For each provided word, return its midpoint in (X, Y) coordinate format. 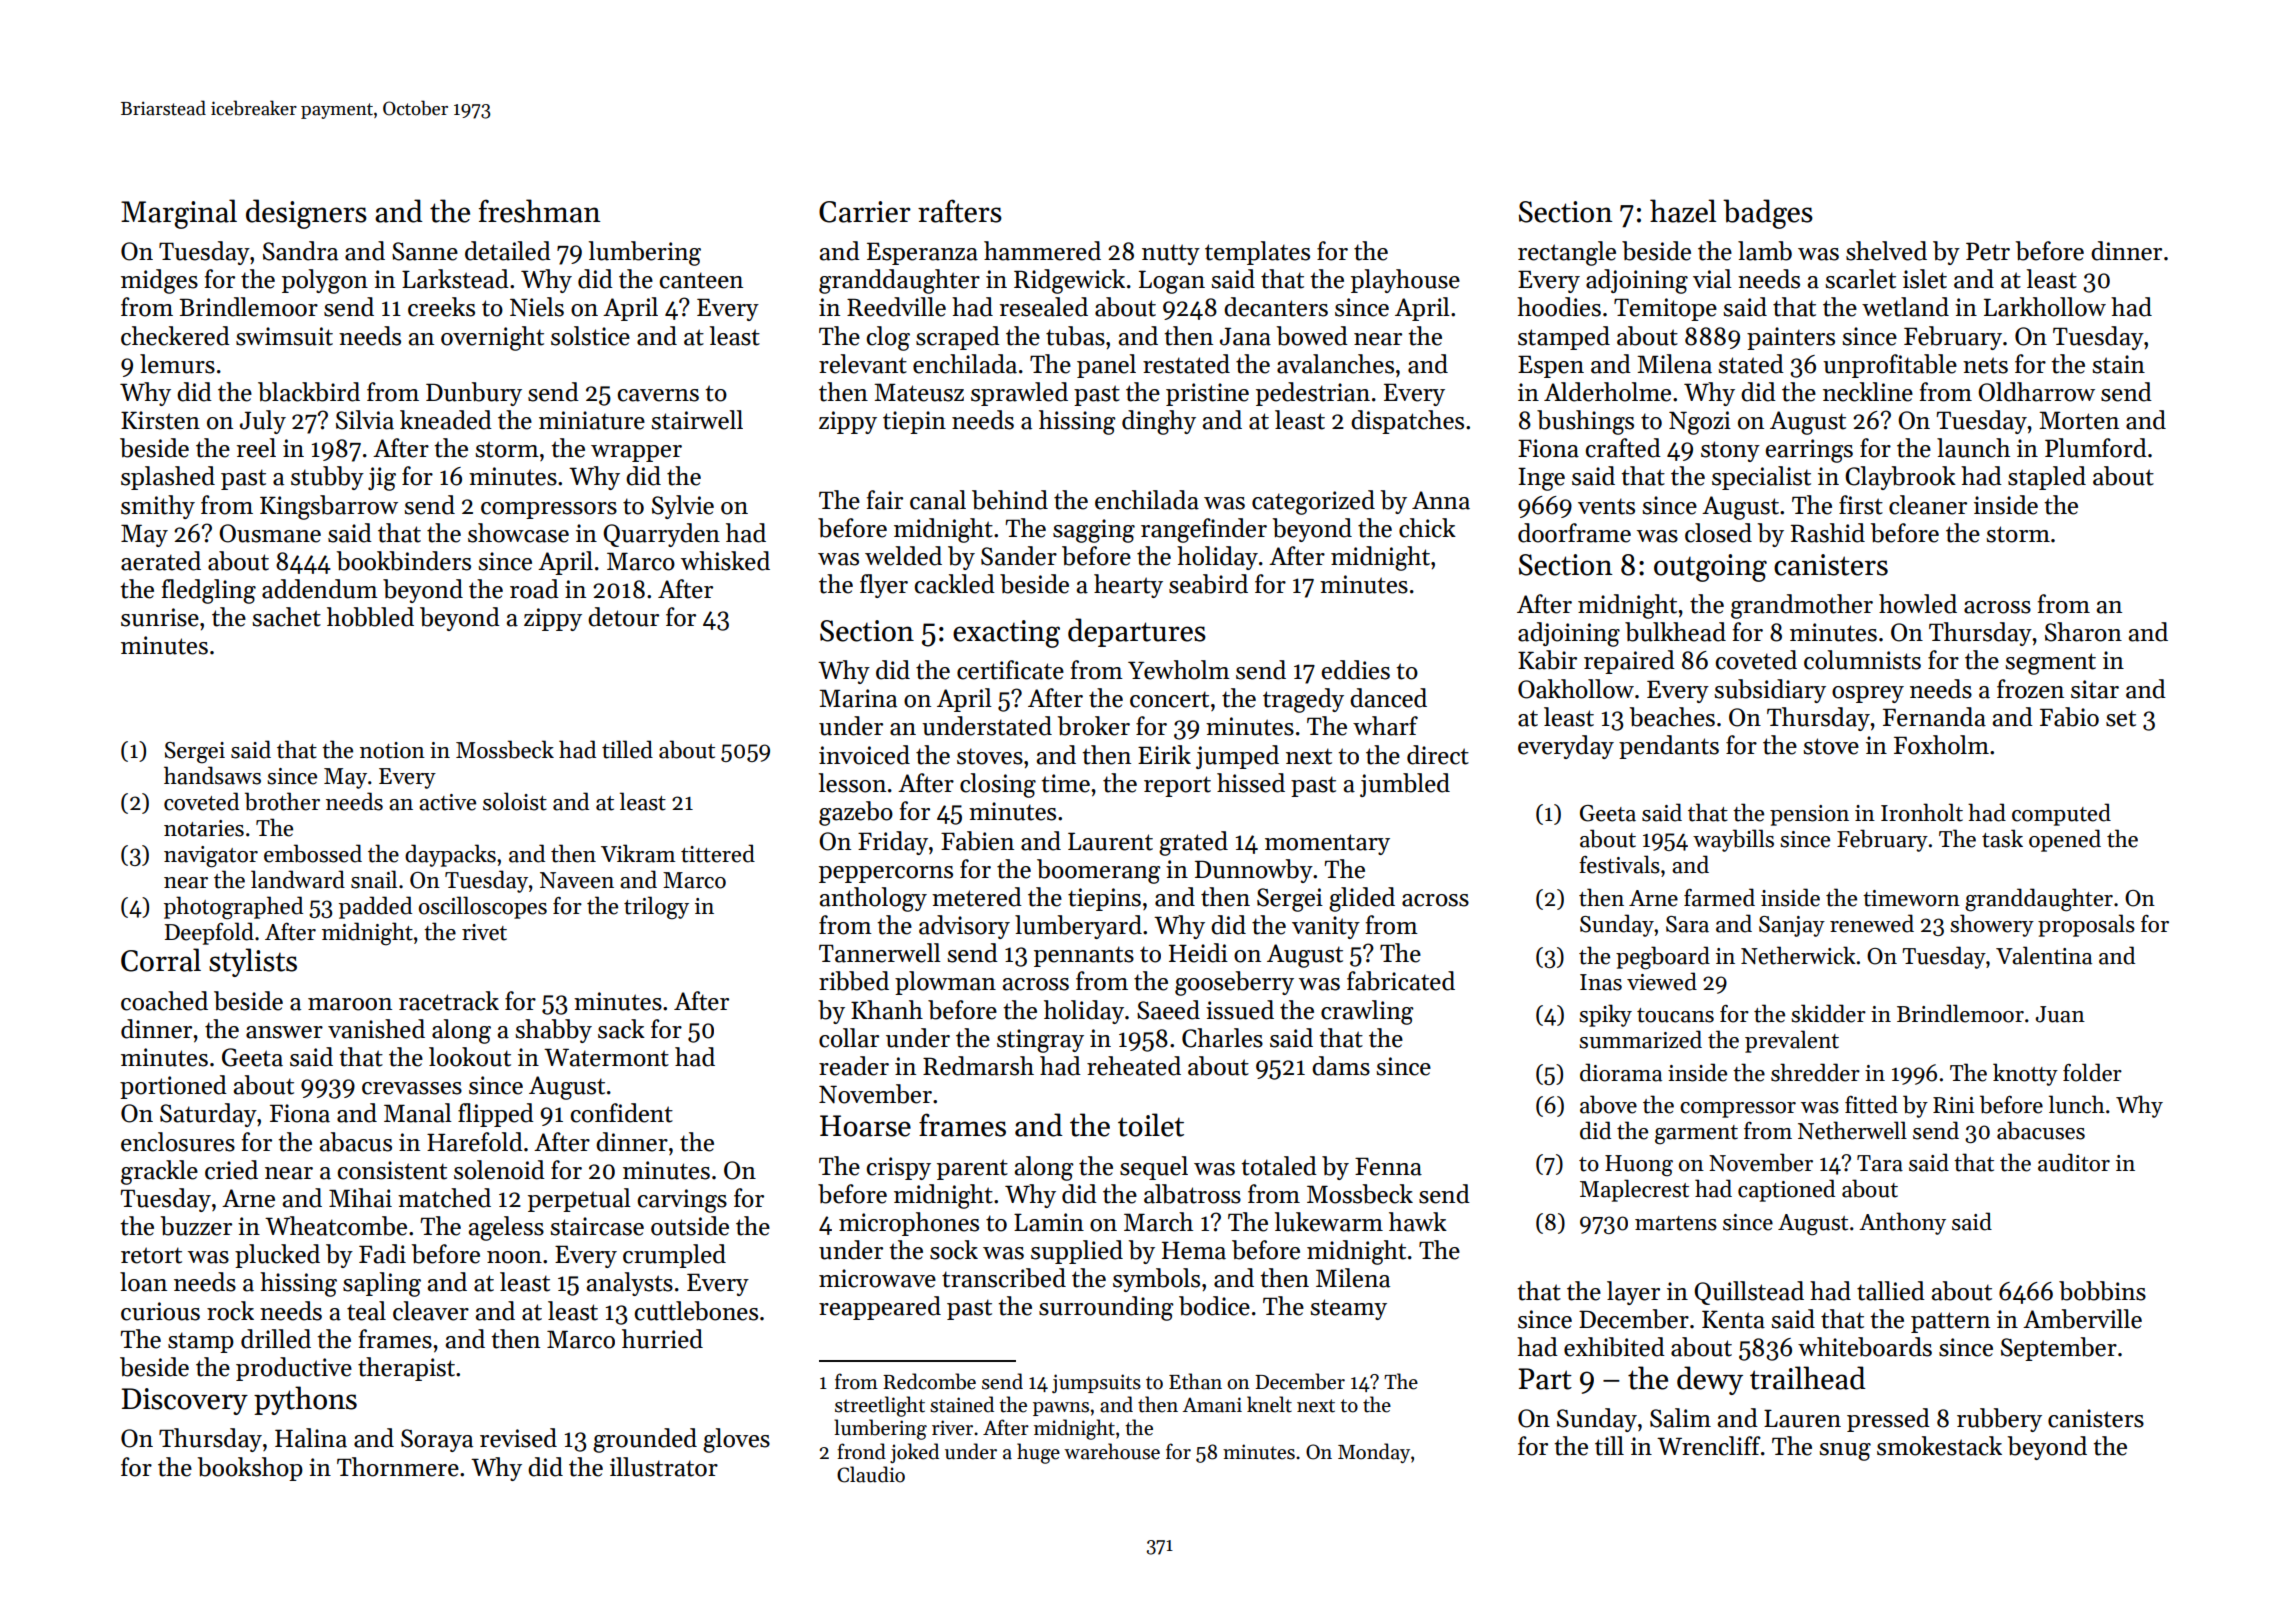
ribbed (854, 981)
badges (1768, 214)
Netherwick (1798, 955)
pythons (305, 1400)
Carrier (865, 212)
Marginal (179, 214)
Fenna (1388, 1166)
